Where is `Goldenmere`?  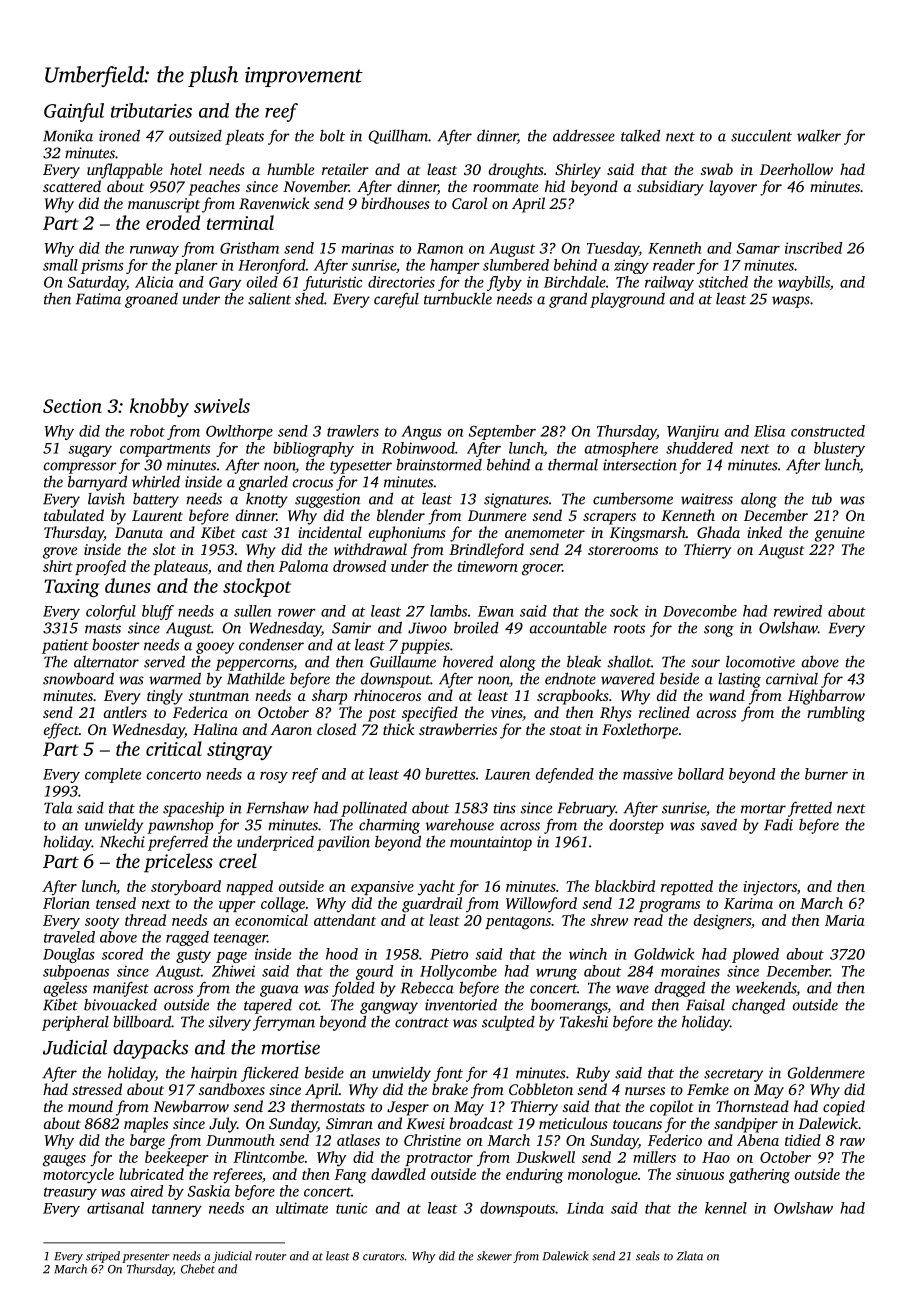
Goldenmere is located at coordinates (826, 1072).
